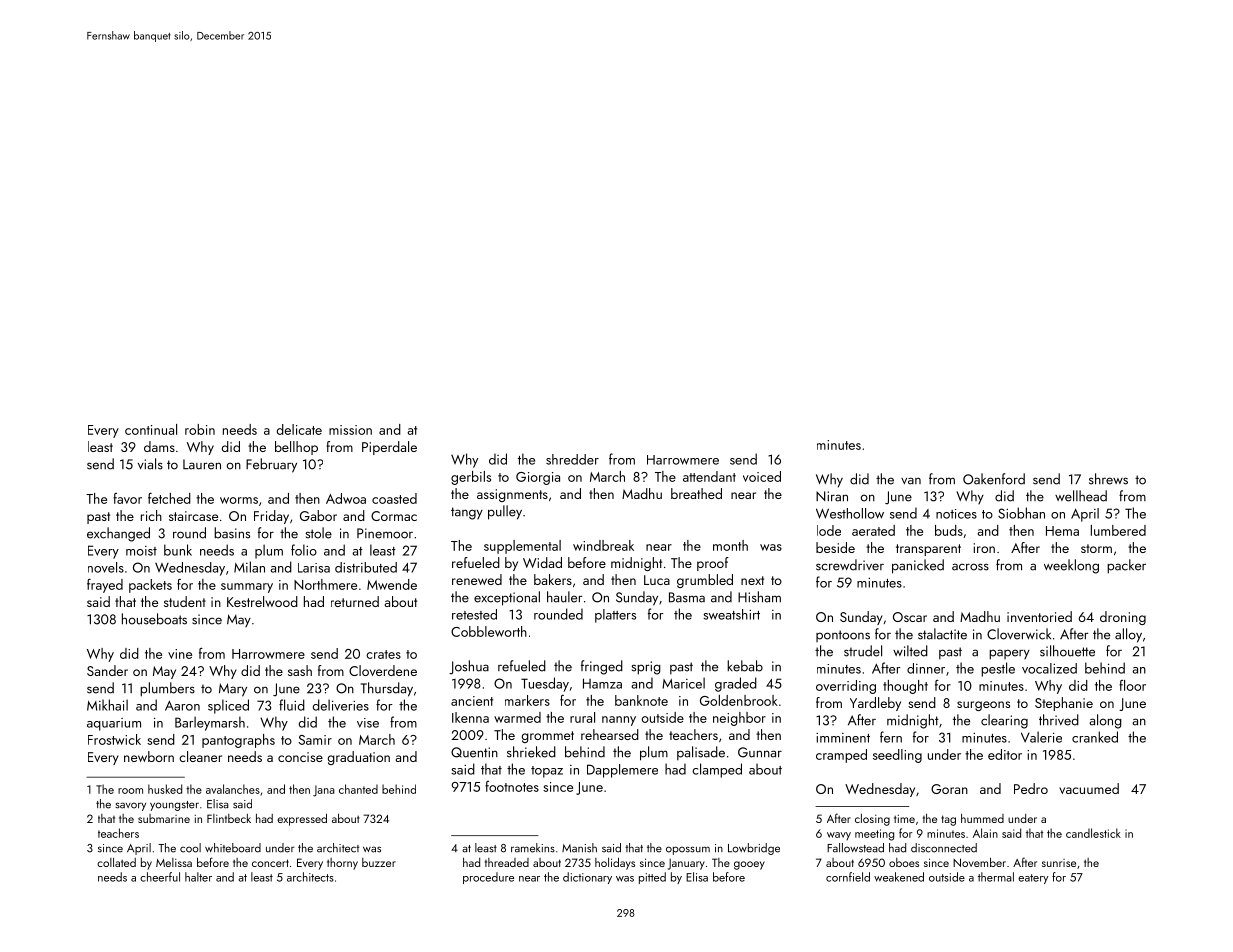  I want to click on rural, so click(582, 717).
